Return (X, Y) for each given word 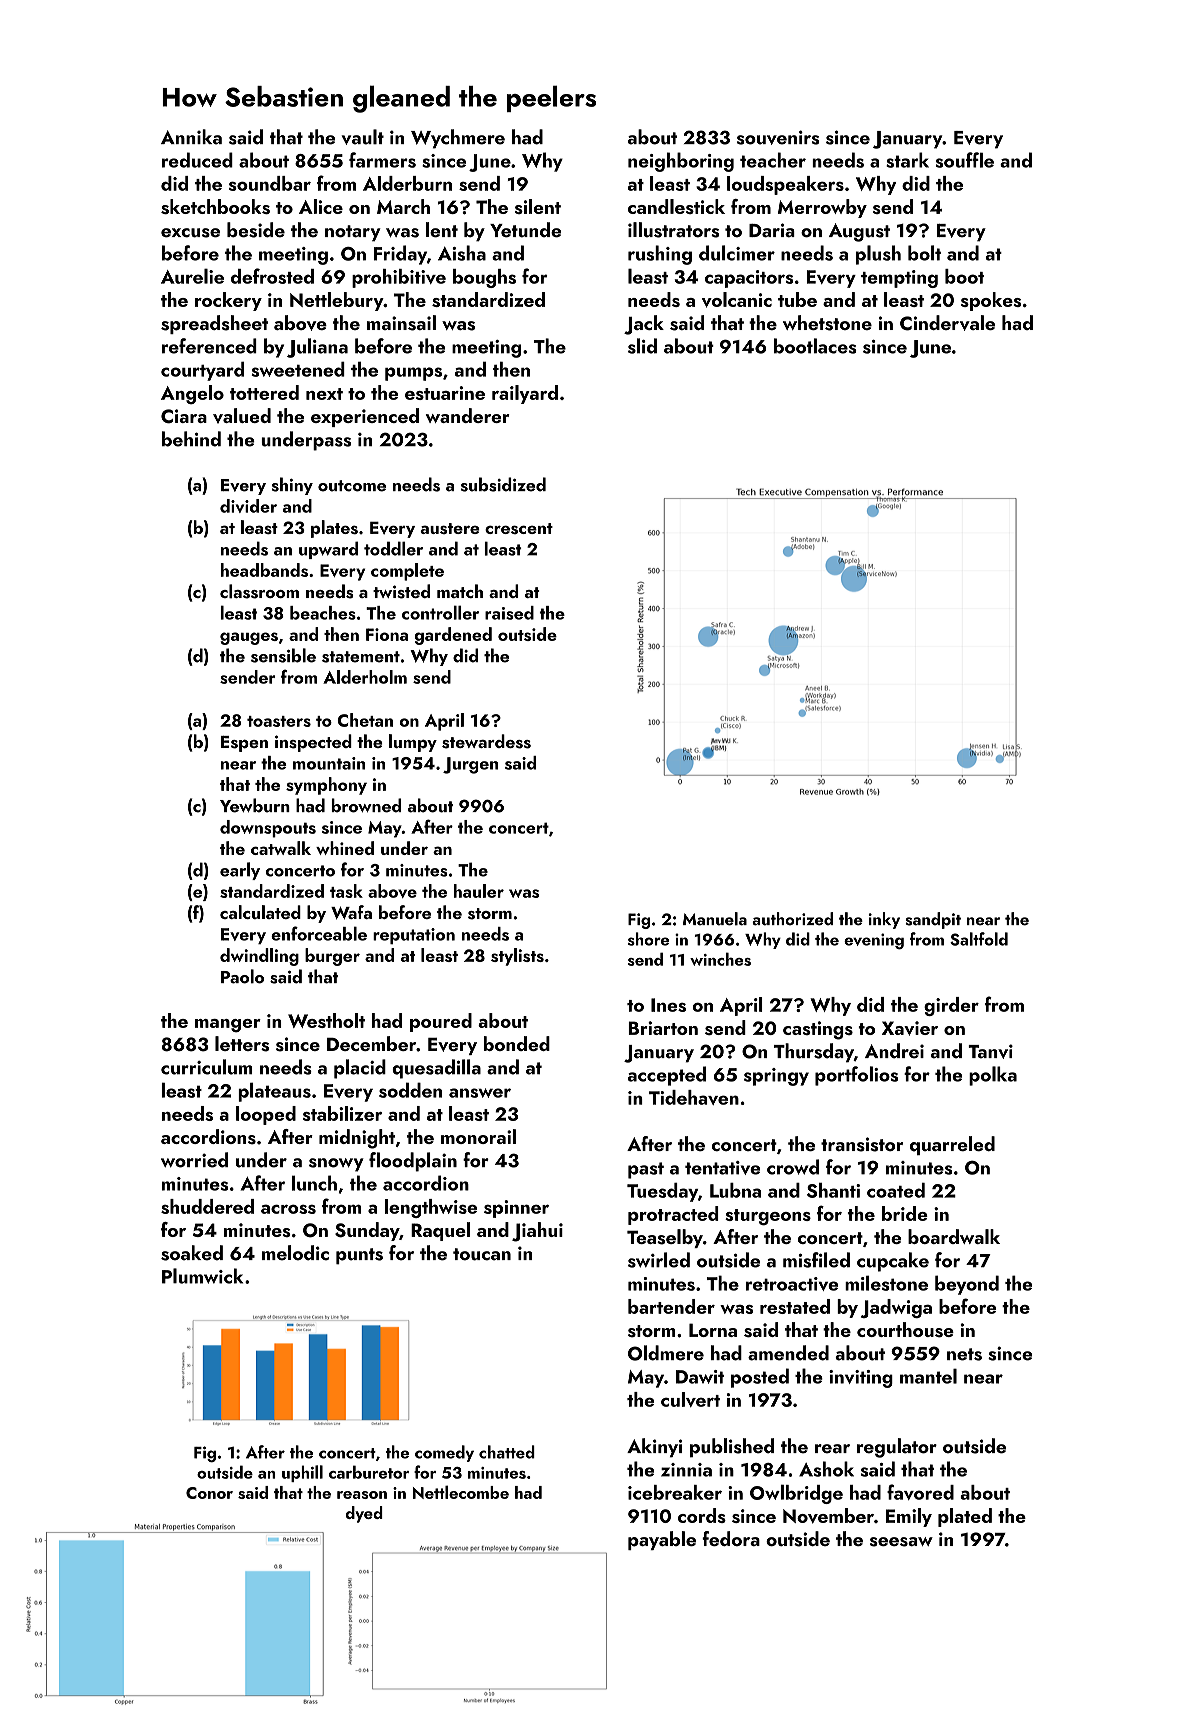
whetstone (827, 323)
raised (509, 613)
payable (662, 1540)
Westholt (326, 1020)
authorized (792, 919)
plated (965, 1517)
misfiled (816, 1260)
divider (248, 506)
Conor (209, 1493)
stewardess (486, 741)
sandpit (933, 920)
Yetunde (525, 230)
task (346, 891)
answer (480, 1093)
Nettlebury (337, 301)
